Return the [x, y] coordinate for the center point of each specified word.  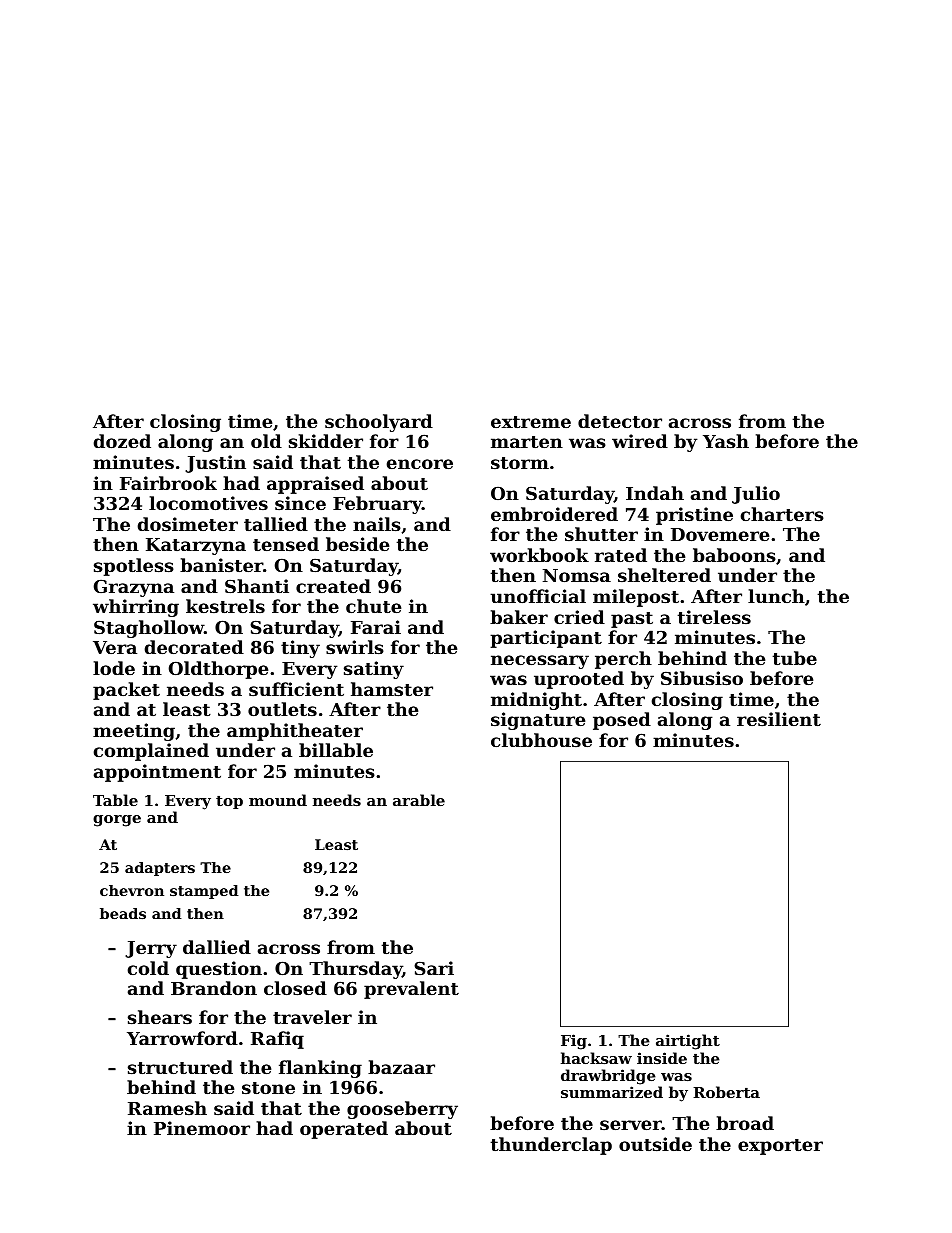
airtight [688, 1042]
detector [620, 421]
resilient [779, 719]
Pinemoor [202, 1128]
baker [519, 617]
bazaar [401, 1067]
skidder [326, 441]
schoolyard [379, 423]
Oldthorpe [218, 670]
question [219, 970]
